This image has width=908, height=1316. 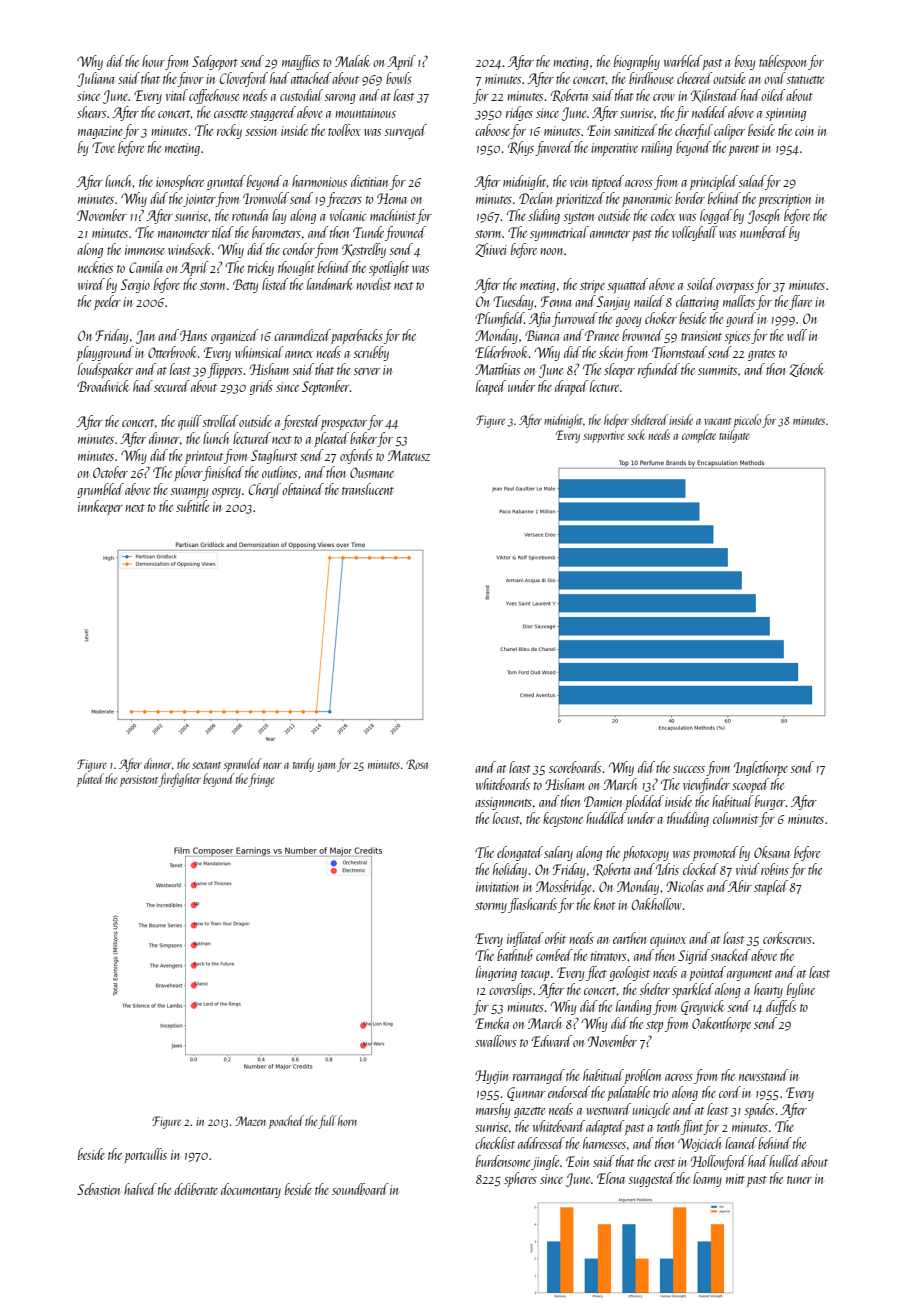 What do you see at coordinates (214, 96) in the image?
I see `coffeehouse` at bounding box center [214, 96].
